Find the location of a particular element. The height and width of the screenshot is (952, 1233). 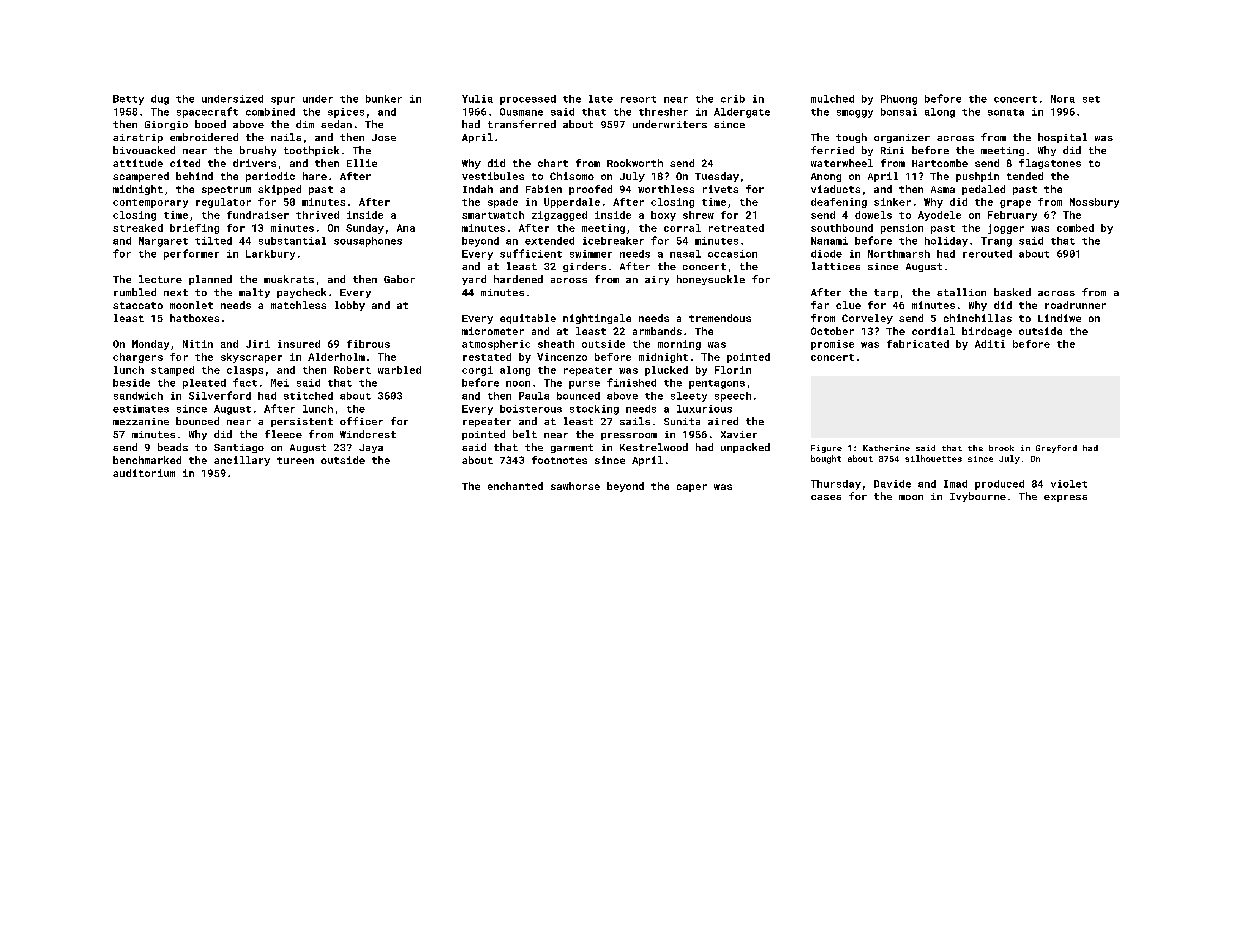

Rookworth is located at coordinates (635, 163).
